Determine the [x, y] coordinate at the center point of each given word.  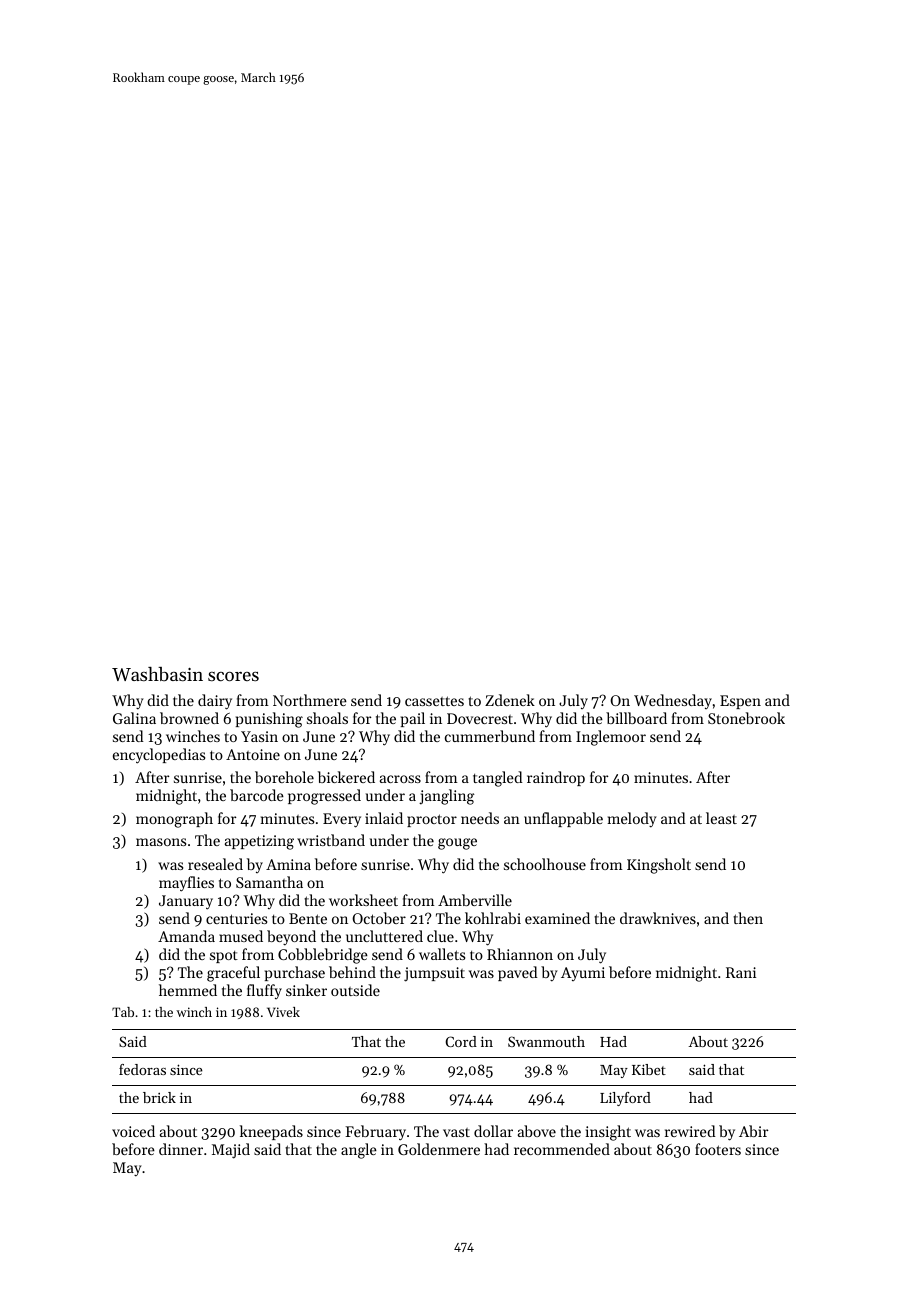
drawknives [658, 918]
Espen [740, 702]
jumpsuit [434, 974]
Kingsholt [659, 866]
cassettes [434, 701]
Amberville [475, 900]
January [186, 902]
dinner [181, 1149]
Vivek [283, 1012]
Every [342, 820]
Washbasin [157, 674]
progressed [324, 797]
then [748, 918]
